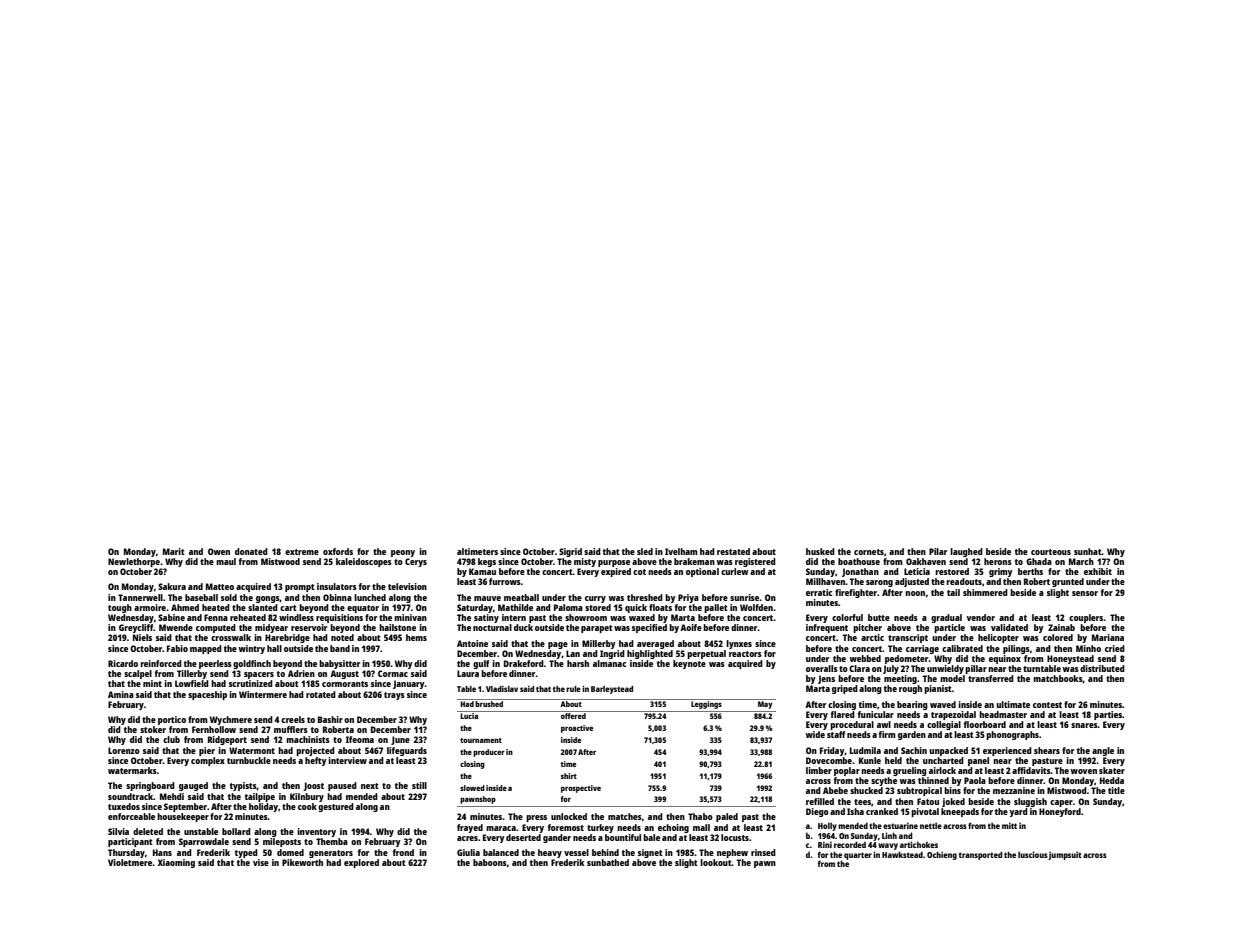 The image size is (1233, 952). What do you see at coordinates (597, 629) in the page?
I see `parapet` at bounding box center [597, 629].
